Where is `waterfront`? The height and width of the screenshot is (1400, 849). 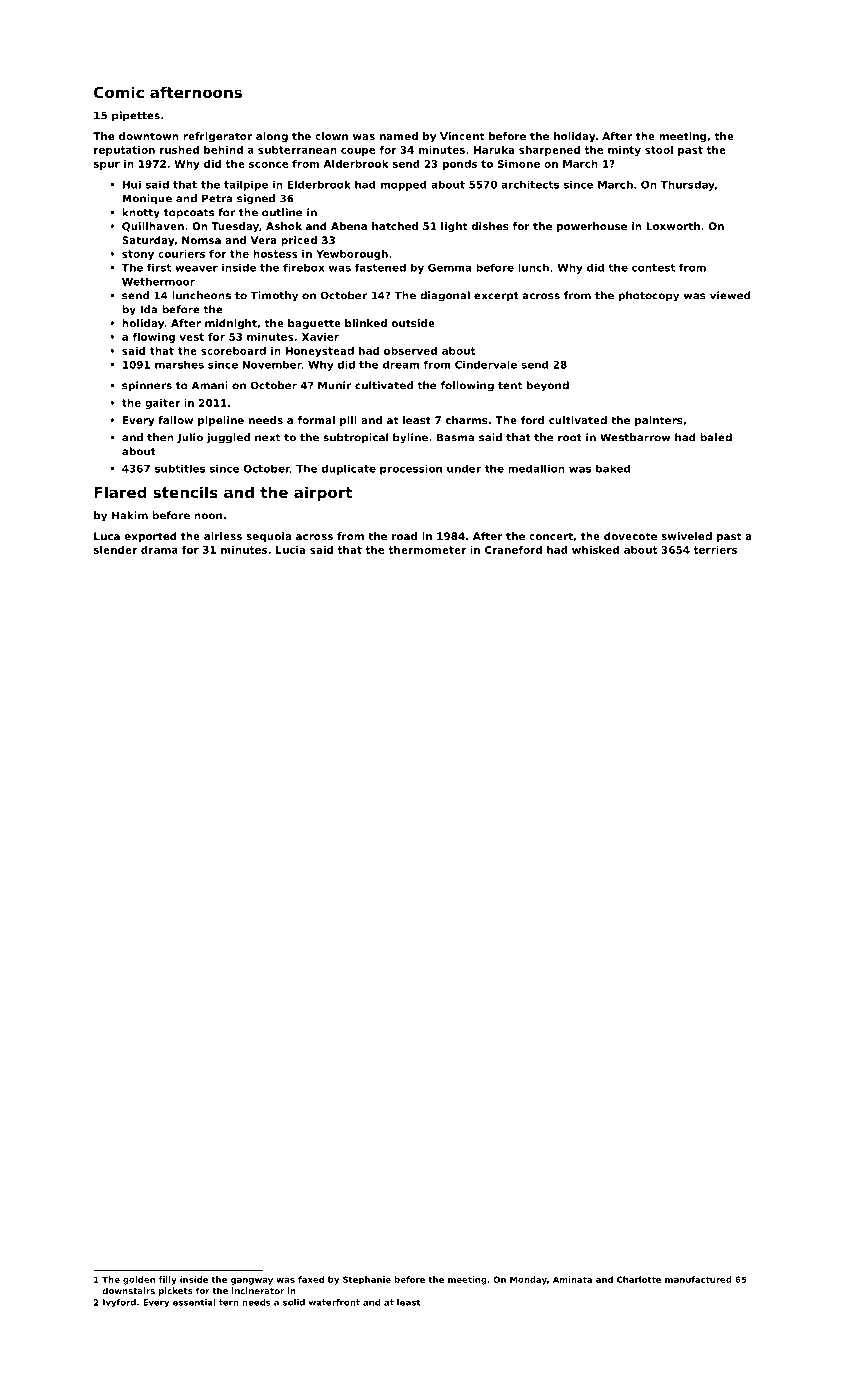
waterfront is located at coordinates (334, 1302).
